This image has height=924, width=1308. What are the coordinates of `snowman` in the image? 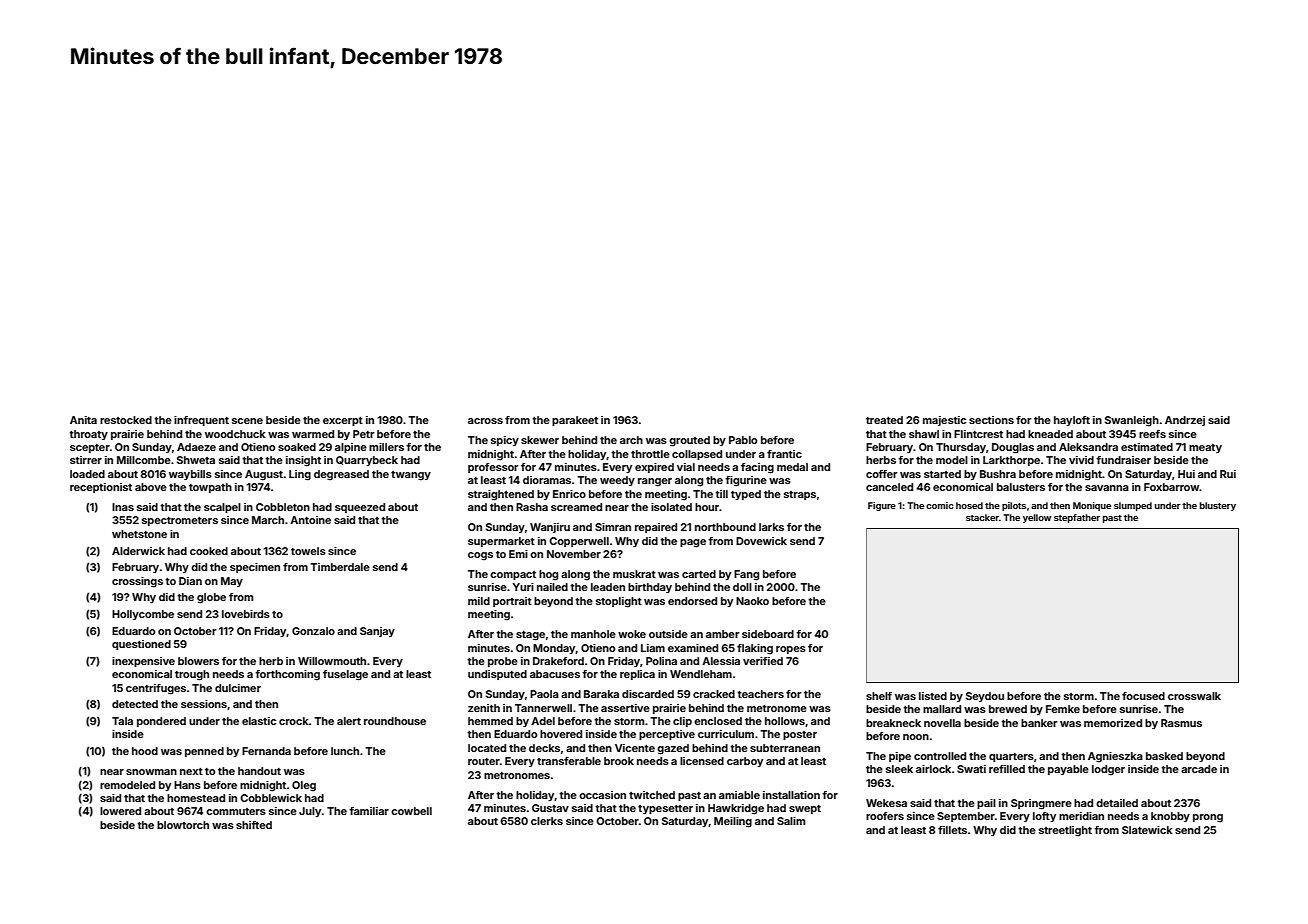 It's located at (151, 772).
